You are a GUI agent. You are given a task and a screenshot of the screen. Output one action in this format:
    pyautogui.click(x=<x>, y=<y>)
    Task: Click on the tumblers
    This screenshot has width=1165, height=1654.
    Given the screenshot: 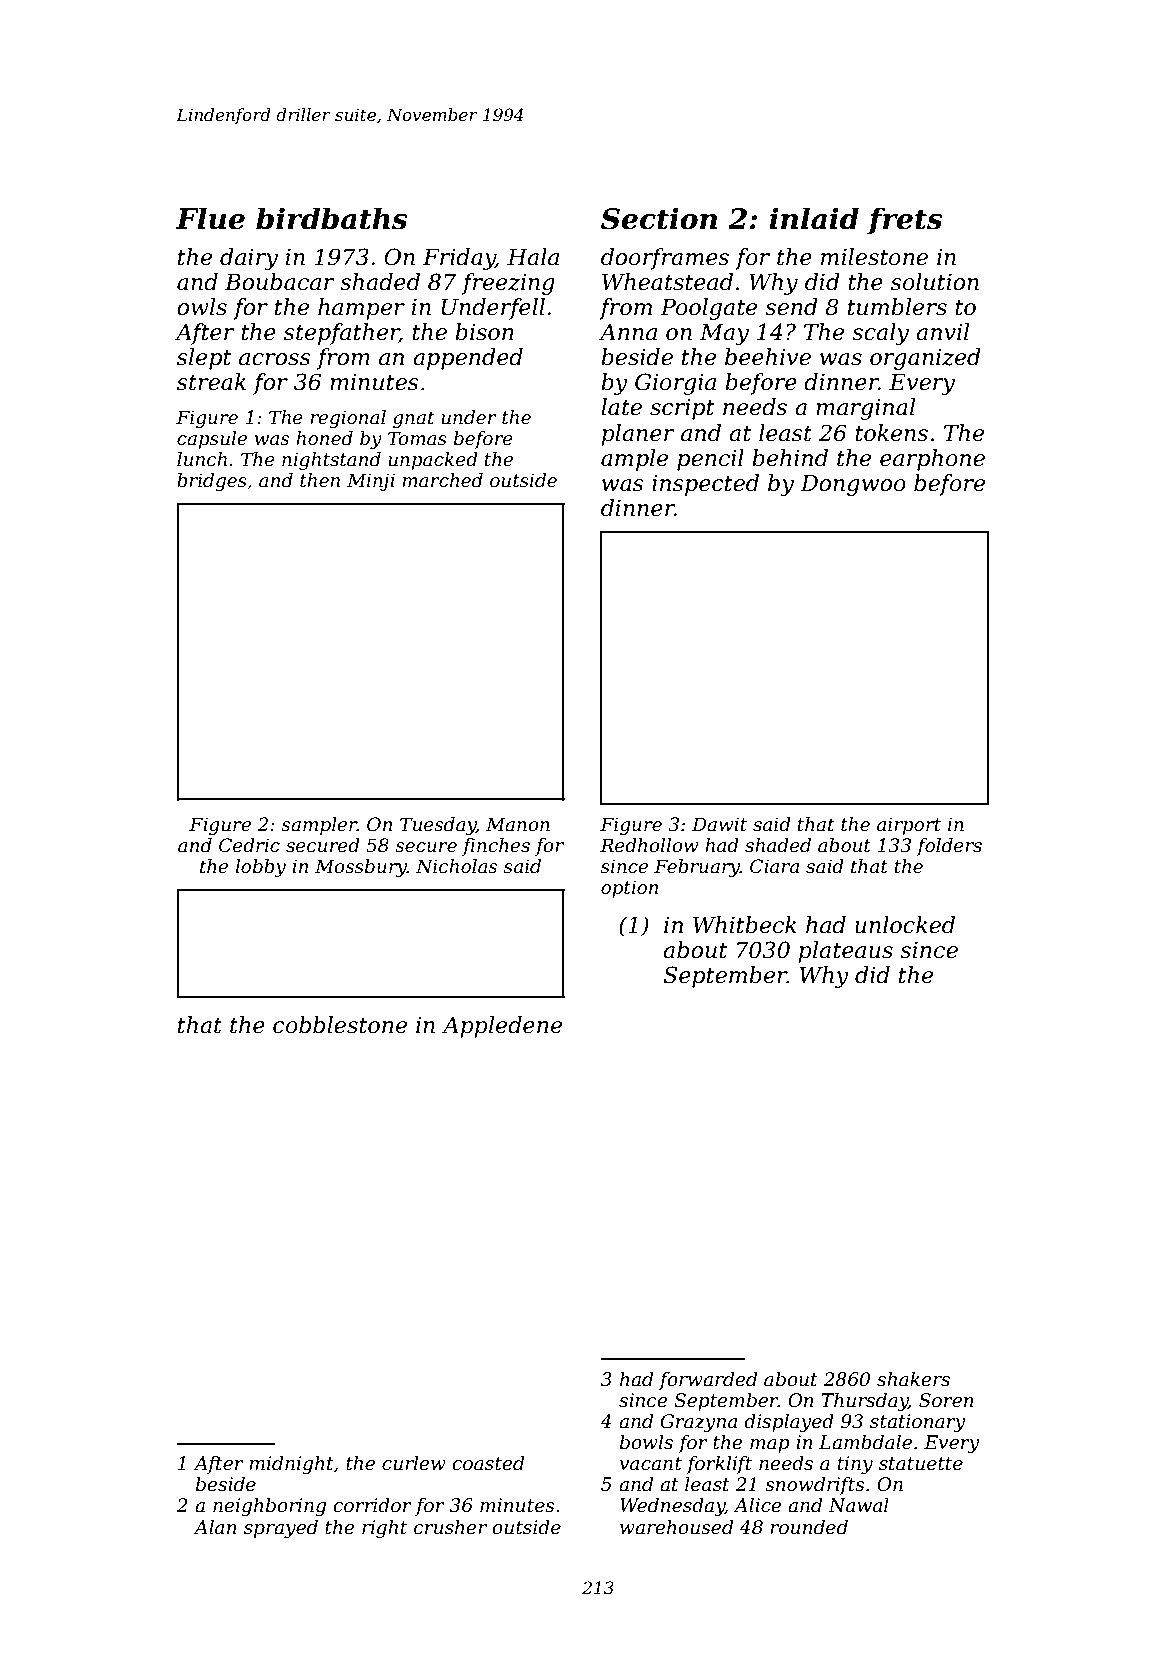 What is the action you would take?
    pyautogui.click(x=897, y=307)
